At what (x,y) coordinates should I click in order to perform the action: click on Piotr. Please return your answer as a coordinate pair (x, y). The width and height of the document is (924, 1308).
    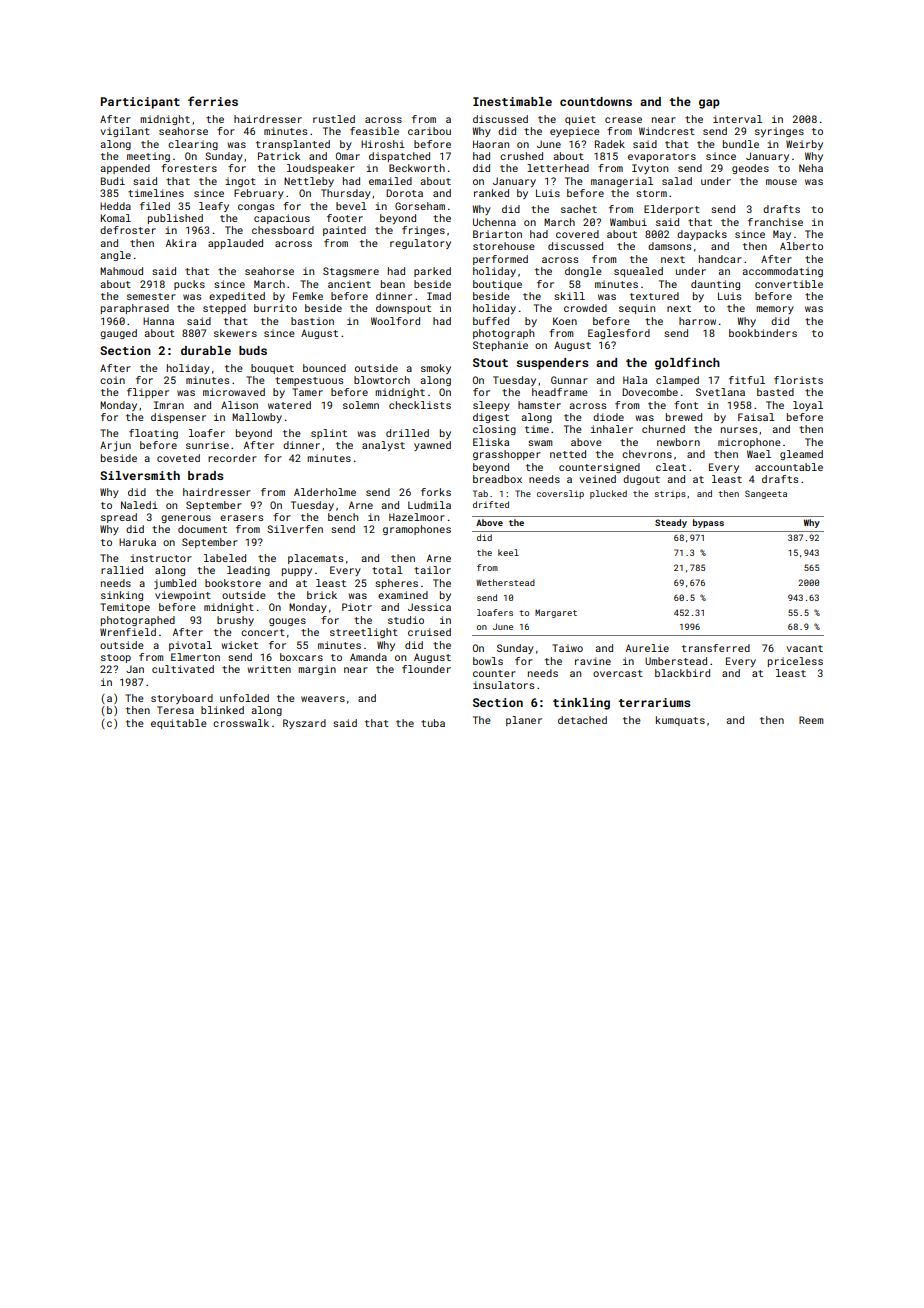
    Looking at the image, I should click on (357, 607).
